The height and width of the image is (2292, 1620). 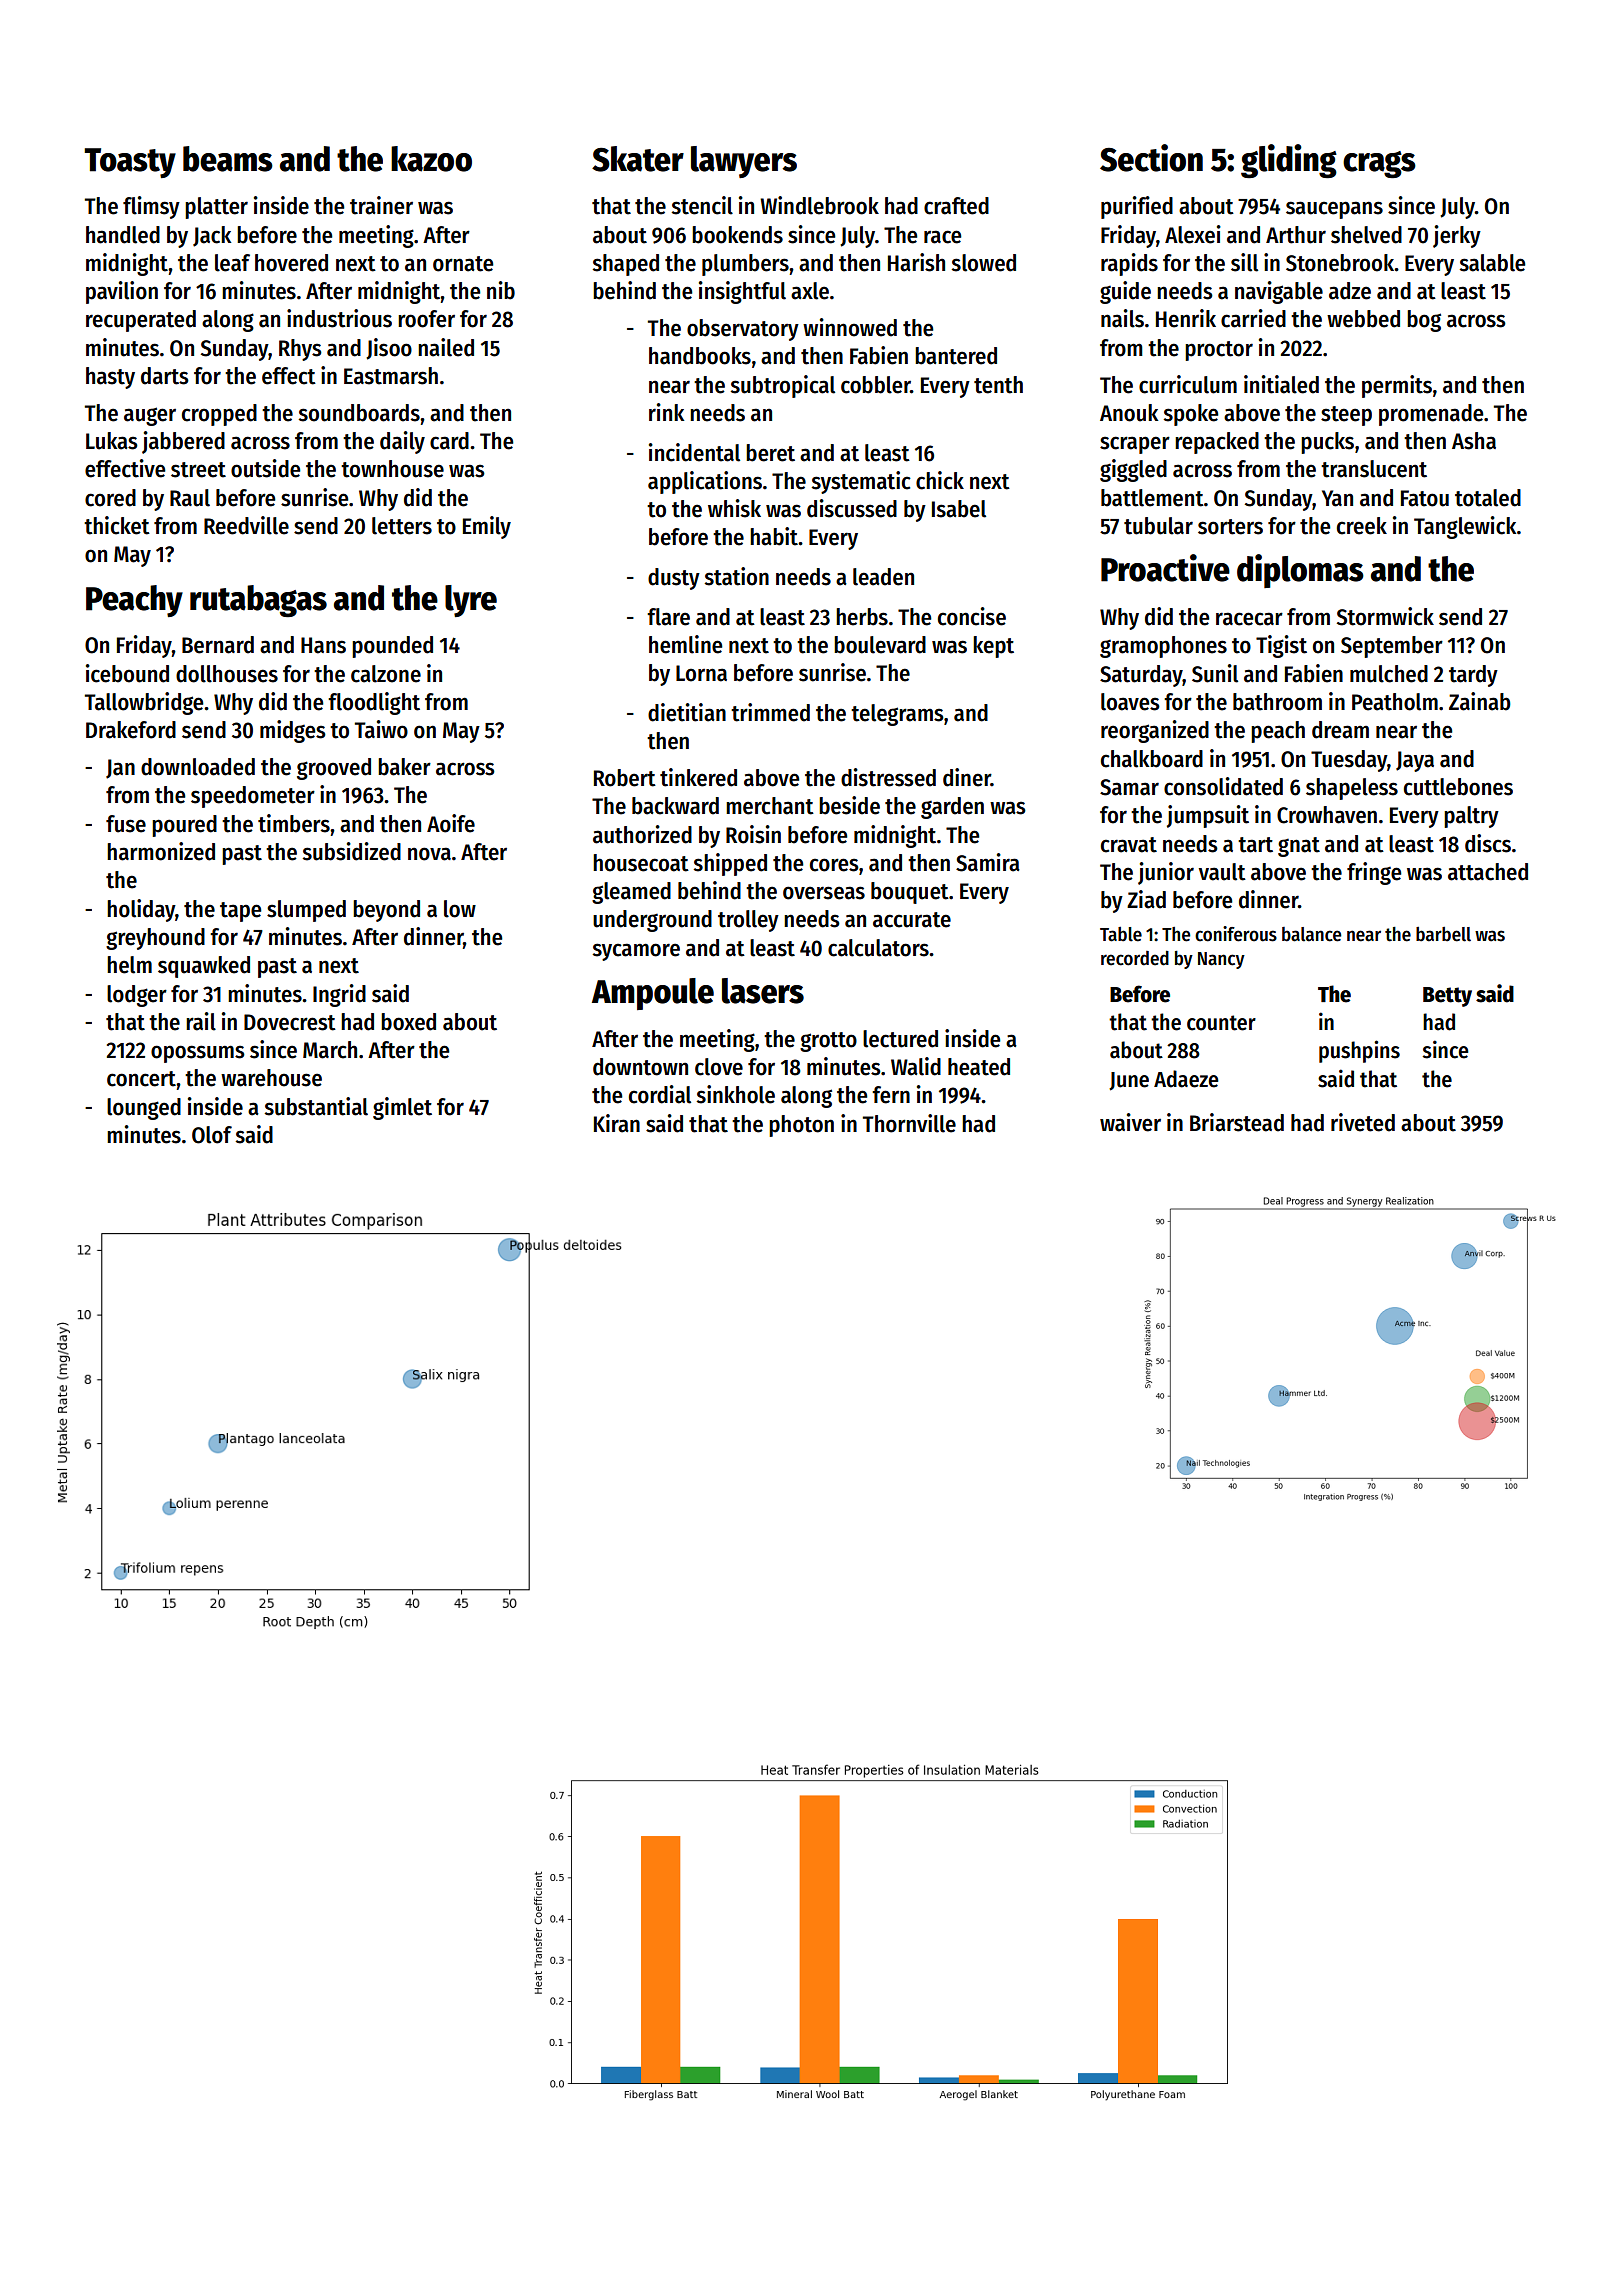 What do you see at coordinates (988, 862) in the image?
I see `Samira` at bounding box center [988, 862].
